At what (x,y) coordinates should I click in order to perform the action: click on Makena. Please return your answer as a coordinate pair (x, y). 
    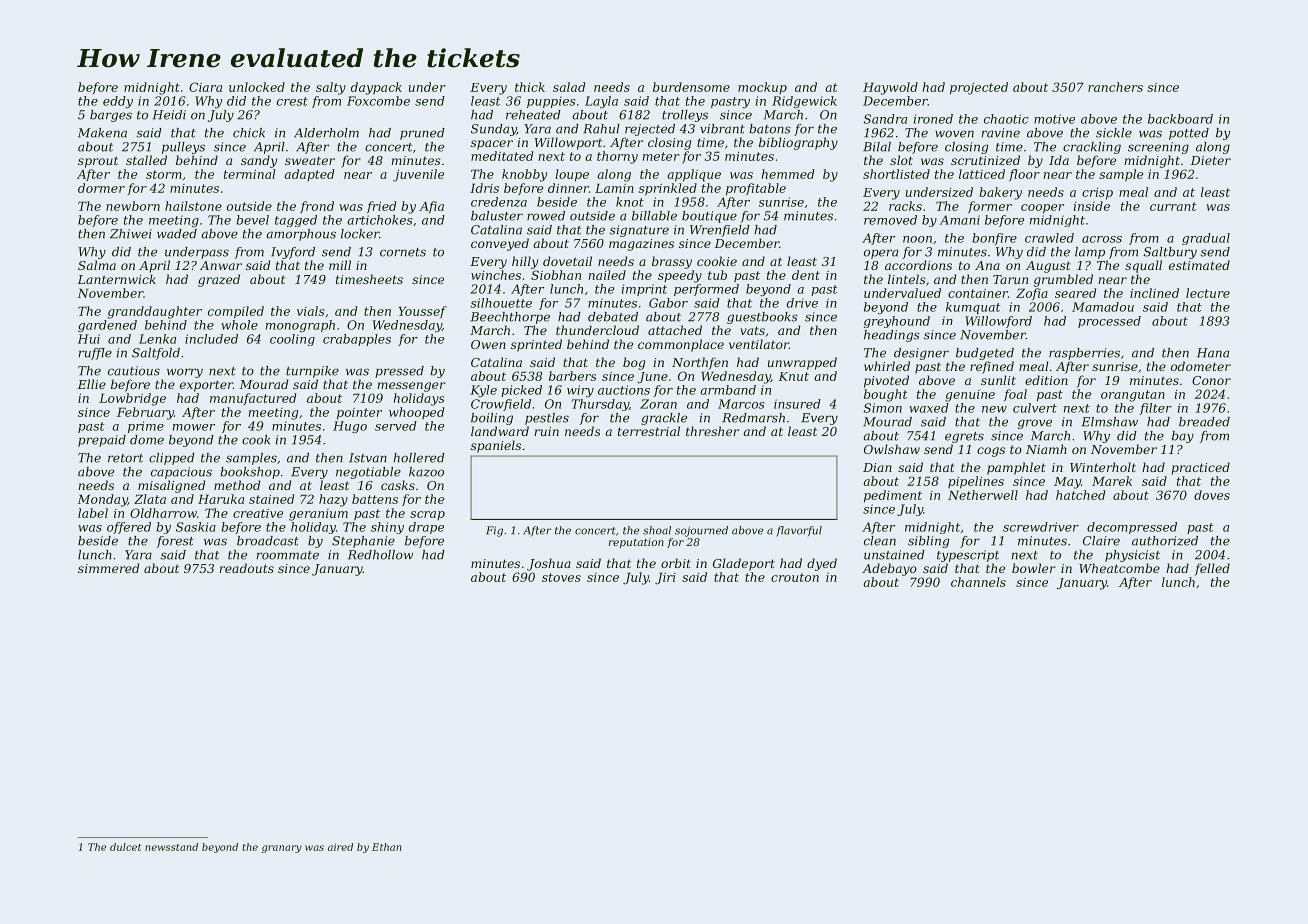
    Looking at the image, I should click on (102, 133).
